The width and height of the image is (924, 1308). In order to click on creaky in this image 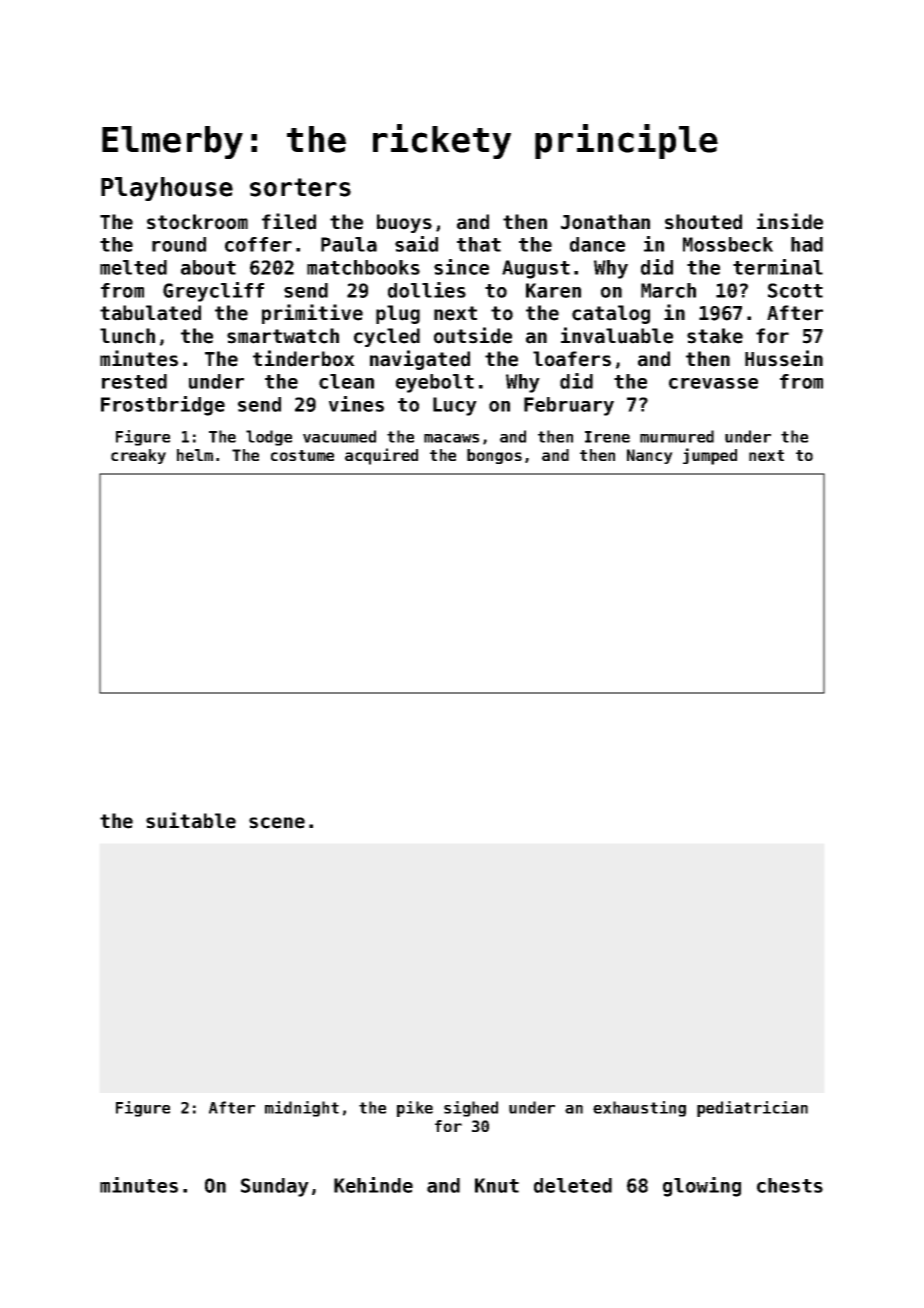, I will do `click(138, 456)`.
